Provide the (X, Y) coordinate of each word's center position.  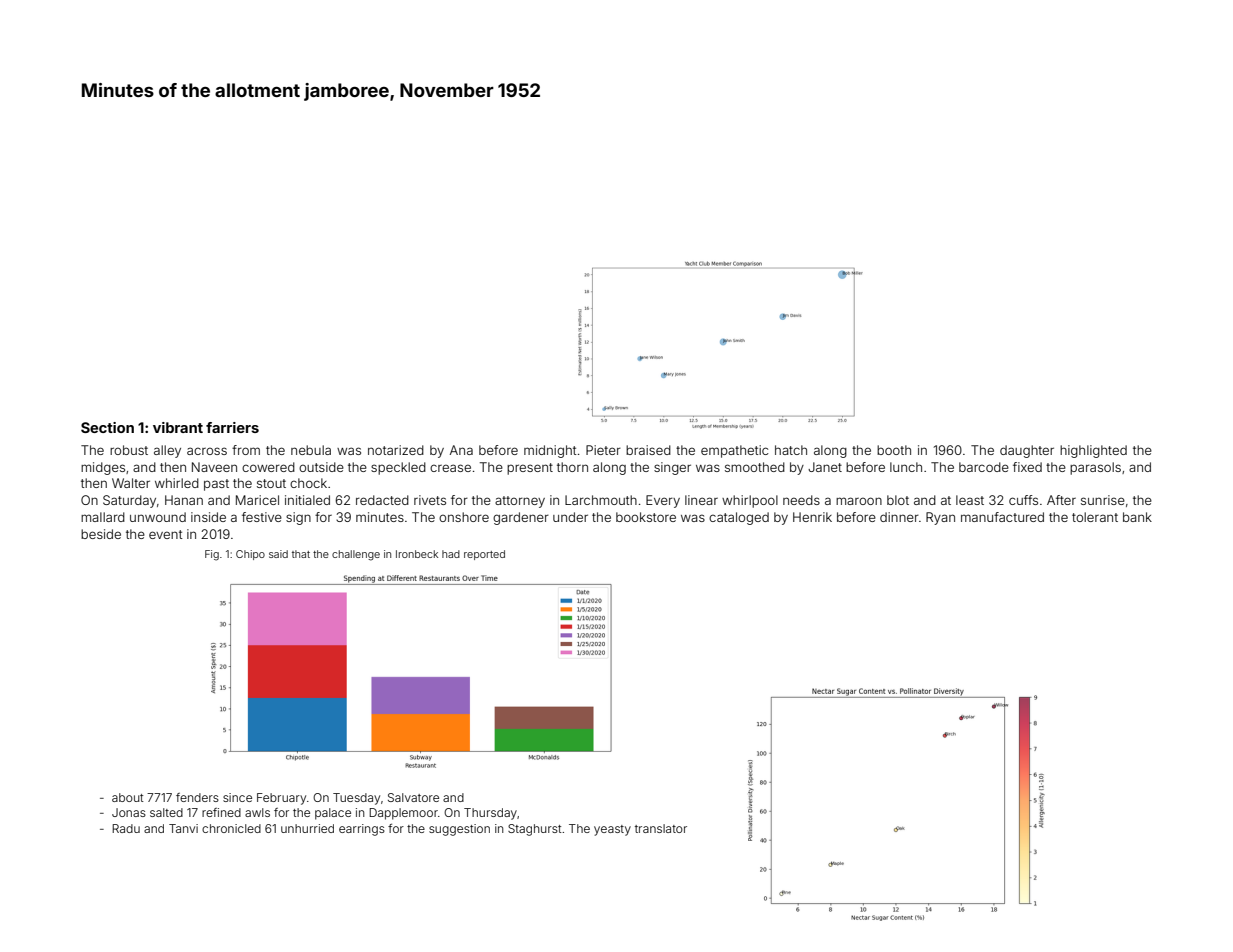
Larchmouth (601, 500)
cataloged (739, 518)
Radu (126, 828)
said (278, 554)
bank (1137, 517)
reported (484, 555)
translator (661, 828)
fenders (197, 797)
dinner (899, 517)
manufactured (1002, 517)
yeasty (612, 830)
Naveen (214, 467)
